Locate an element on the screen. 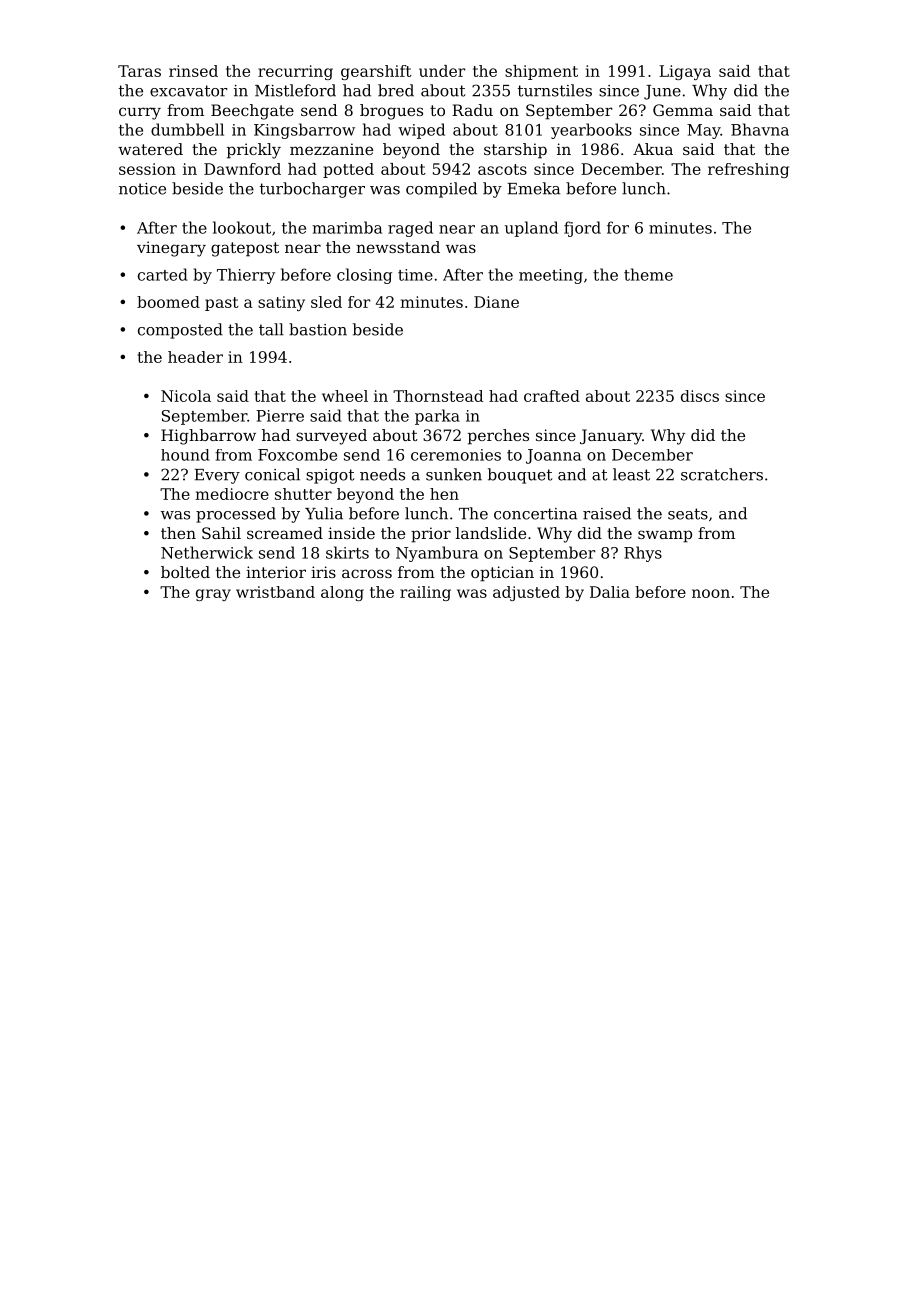  wristband is located at coordinates (275, 592).
